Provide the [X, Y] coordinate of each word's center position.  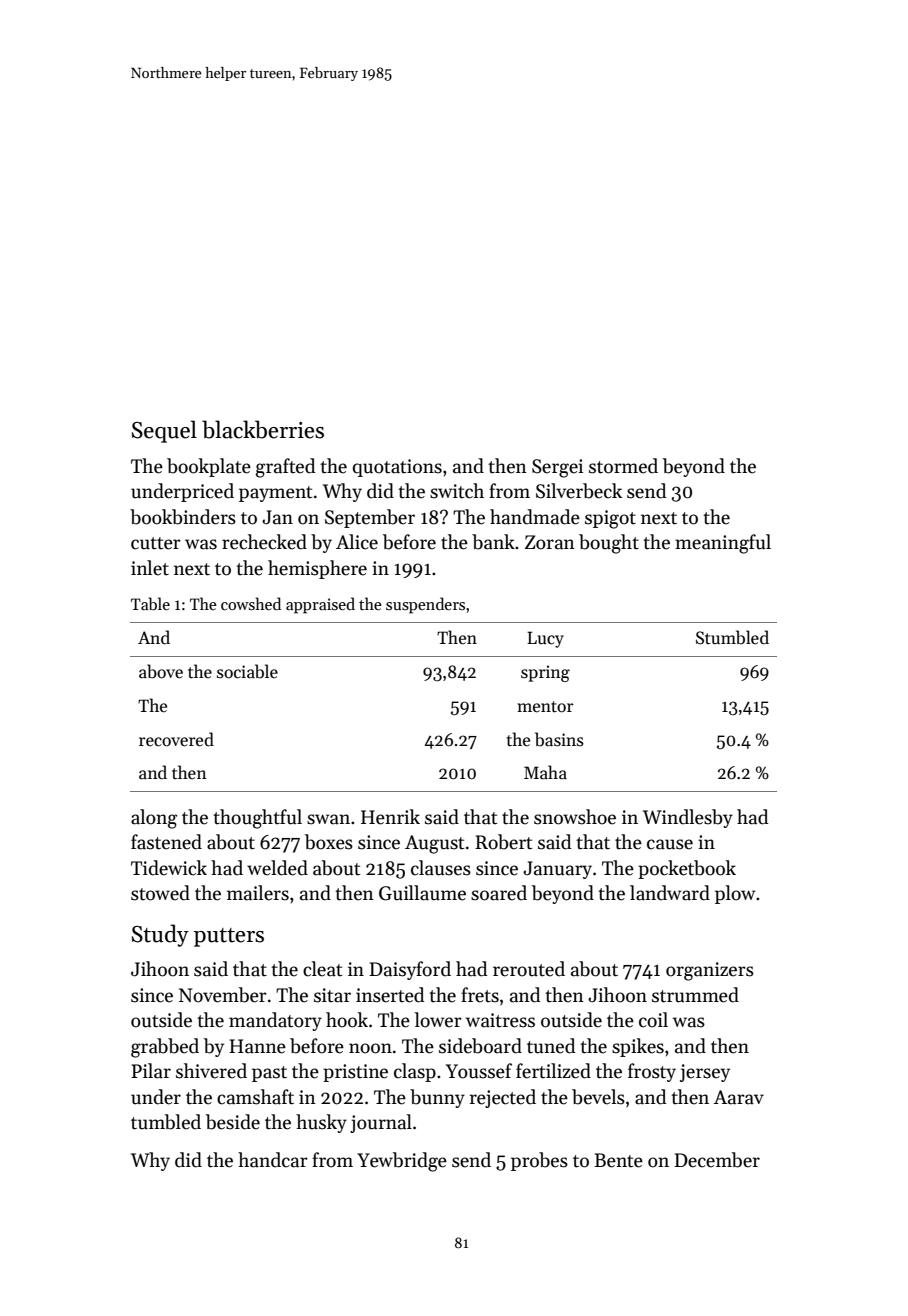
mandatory [275, 1021]
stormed [623, 466]
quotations [397, 468]
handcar [273, 1160]
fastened [166, 842]
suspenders [425, 605]
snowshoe [575, 817]
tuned [551, 1046]
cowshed [251, 603]
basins [559, 739]
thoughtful [258, 819]
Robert [503, 842]
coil [653, 1020]
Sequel [164, 431]
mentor [545, 707]
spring [545, 673]
